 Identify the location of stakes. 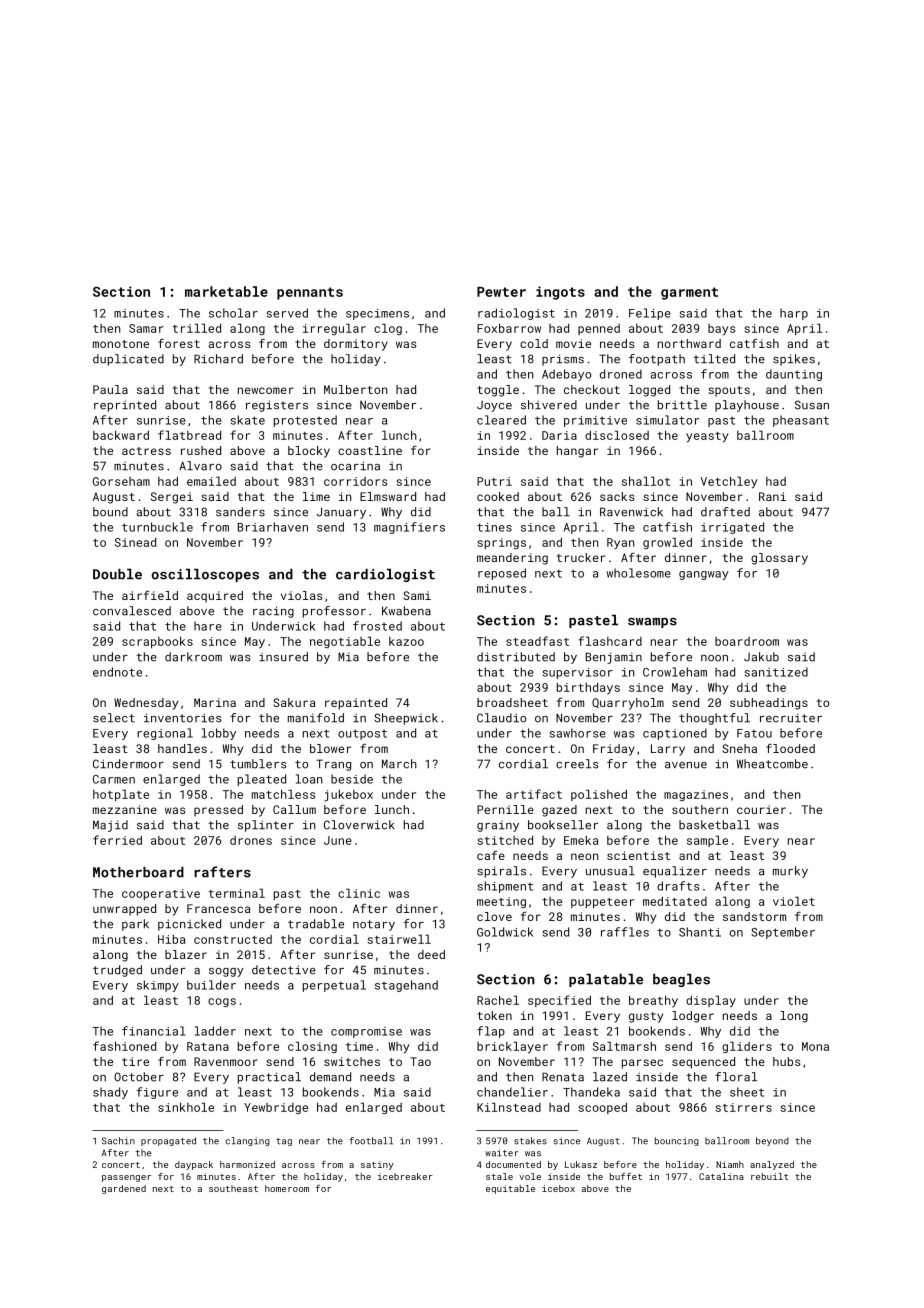
(530, 1141).
